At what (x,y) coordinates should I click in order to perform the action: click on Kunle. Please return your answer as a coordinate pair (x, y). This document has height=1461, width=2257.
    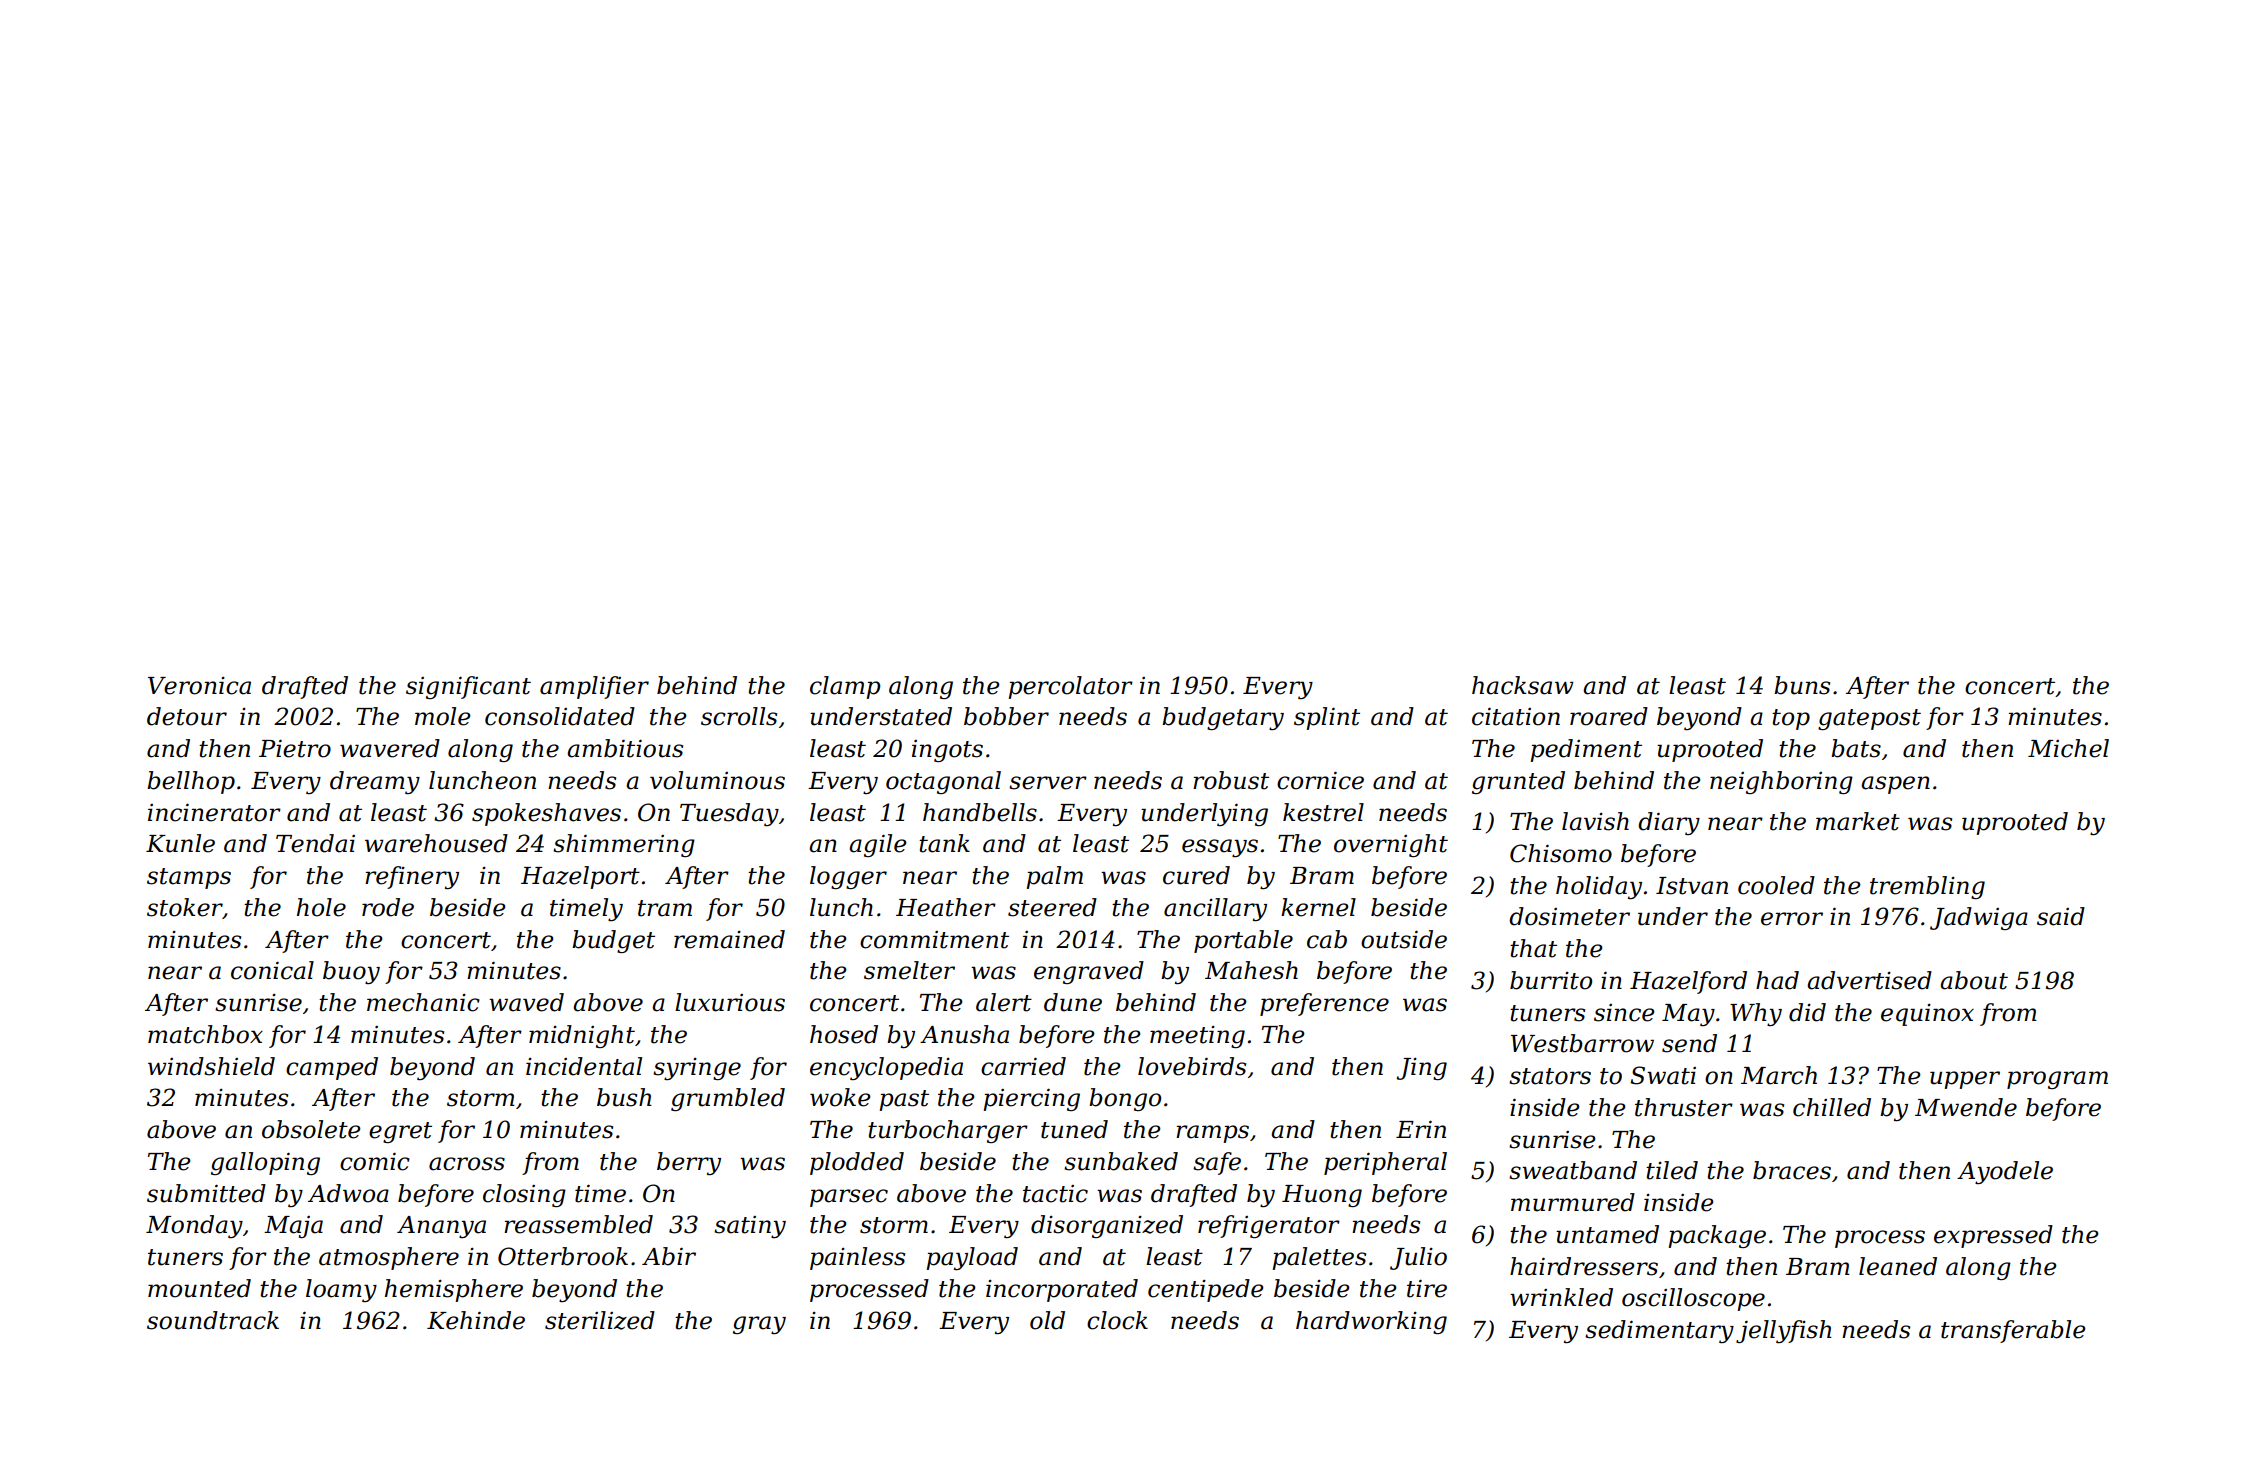
    Looking at the image, I should click on (180, 843).
